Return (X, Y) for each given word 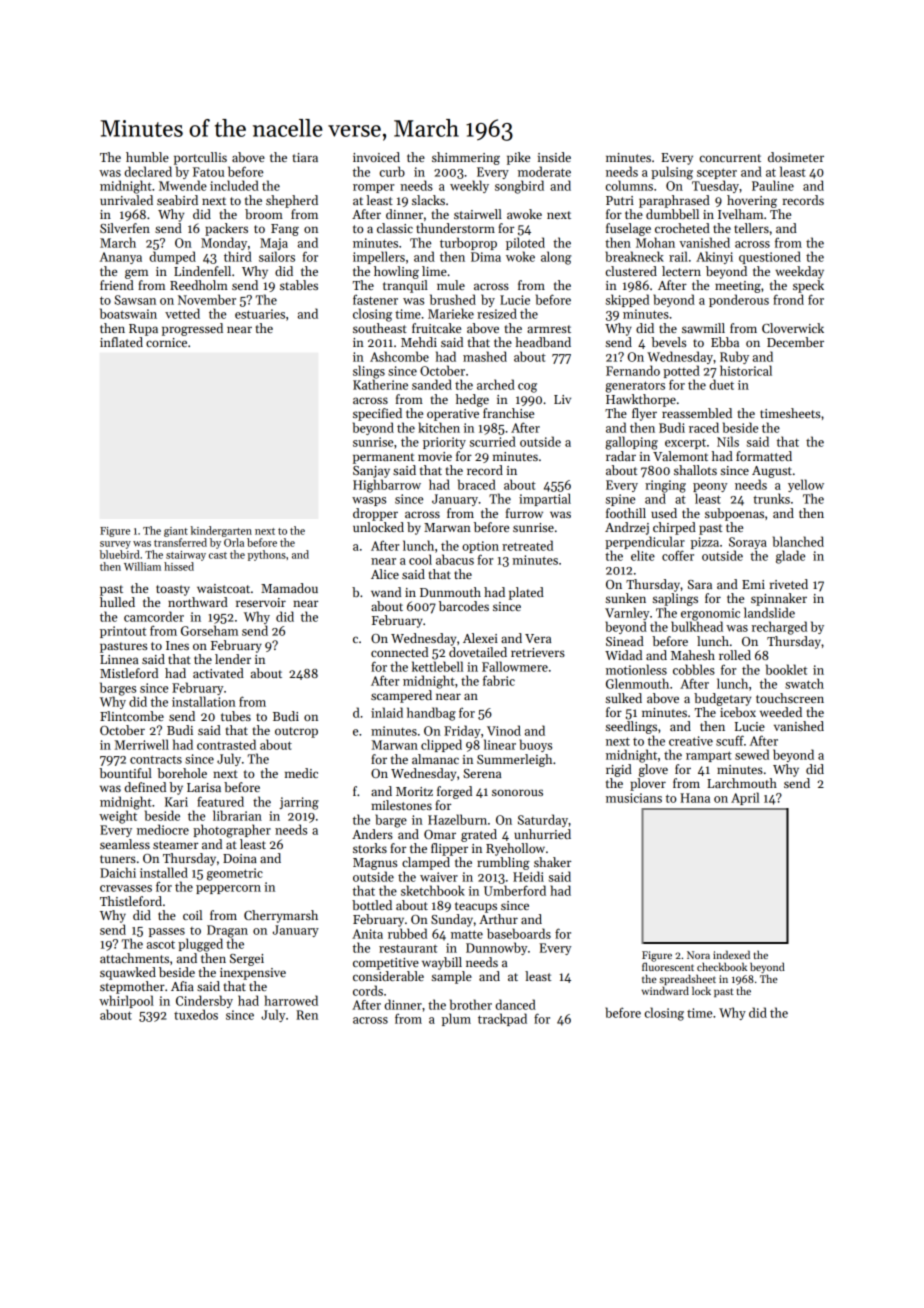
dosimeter (796, 157)
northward (198, 602)
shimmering (466, 158)
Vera (538, 638)
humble (147, 157)
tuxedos (196, 1014)
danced (515, 1004)
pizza (705, 543)
